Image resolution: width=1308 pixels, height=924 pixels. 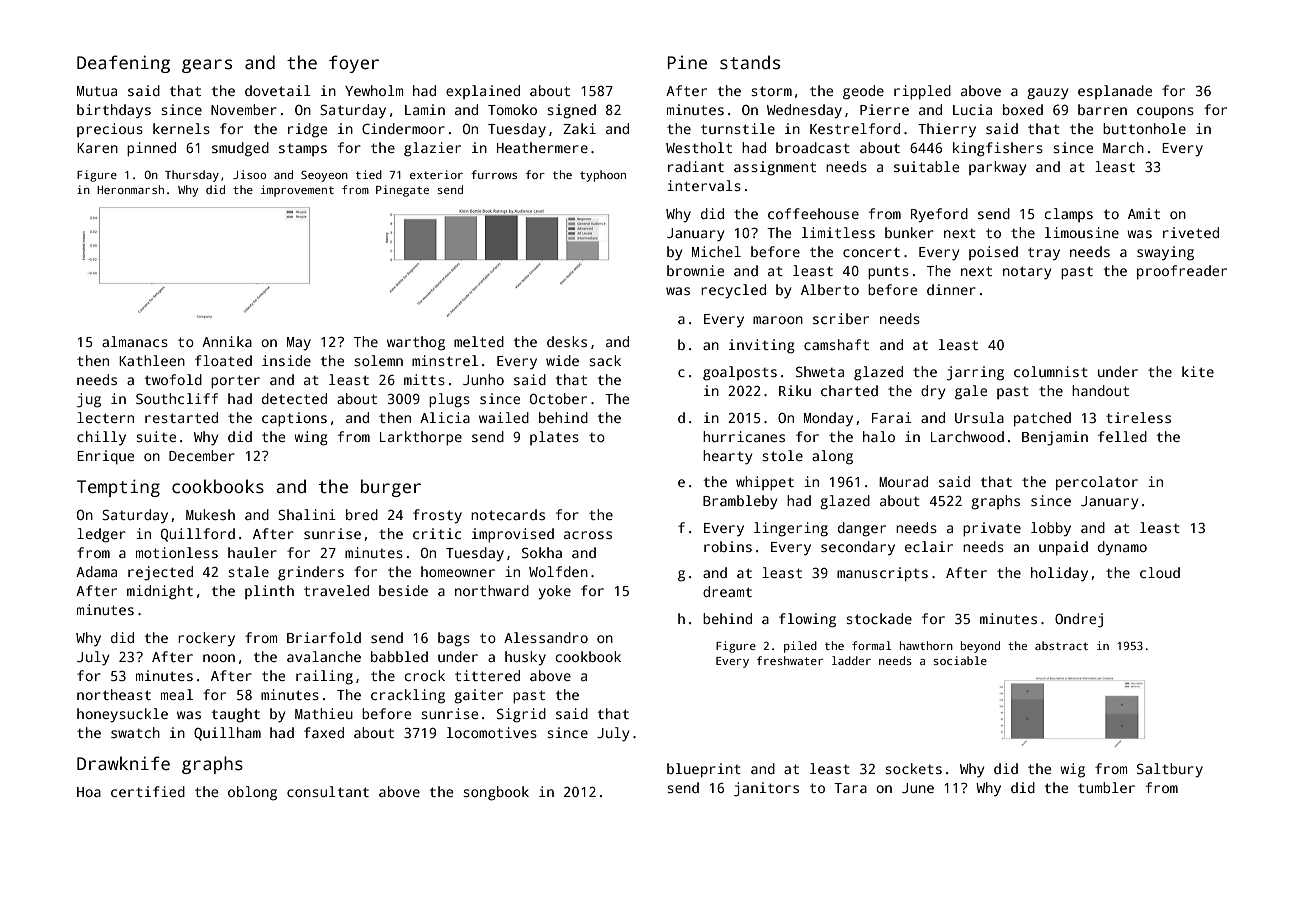 I want to click on explained, so click(x=483, y=92).
